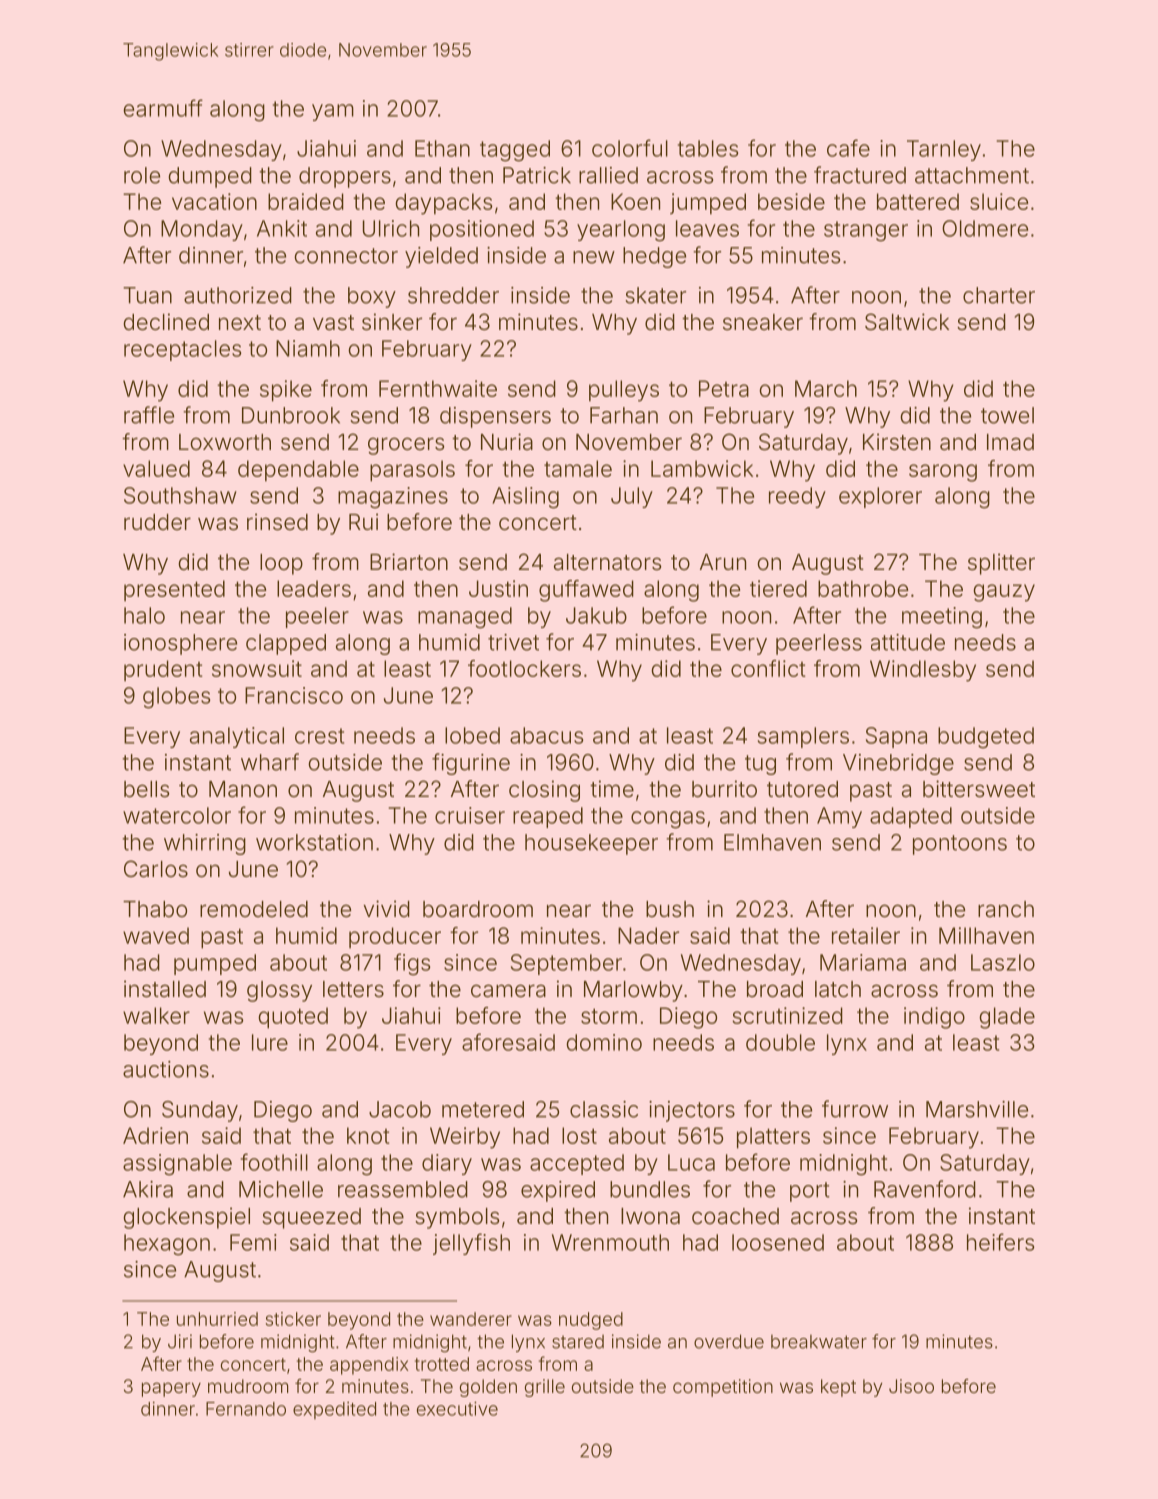 The width and height of the image is (1158, 1499). What do you see at coordinates (863, 962) in the image?
I see `Mariama` at bounding box center [863, 962].
